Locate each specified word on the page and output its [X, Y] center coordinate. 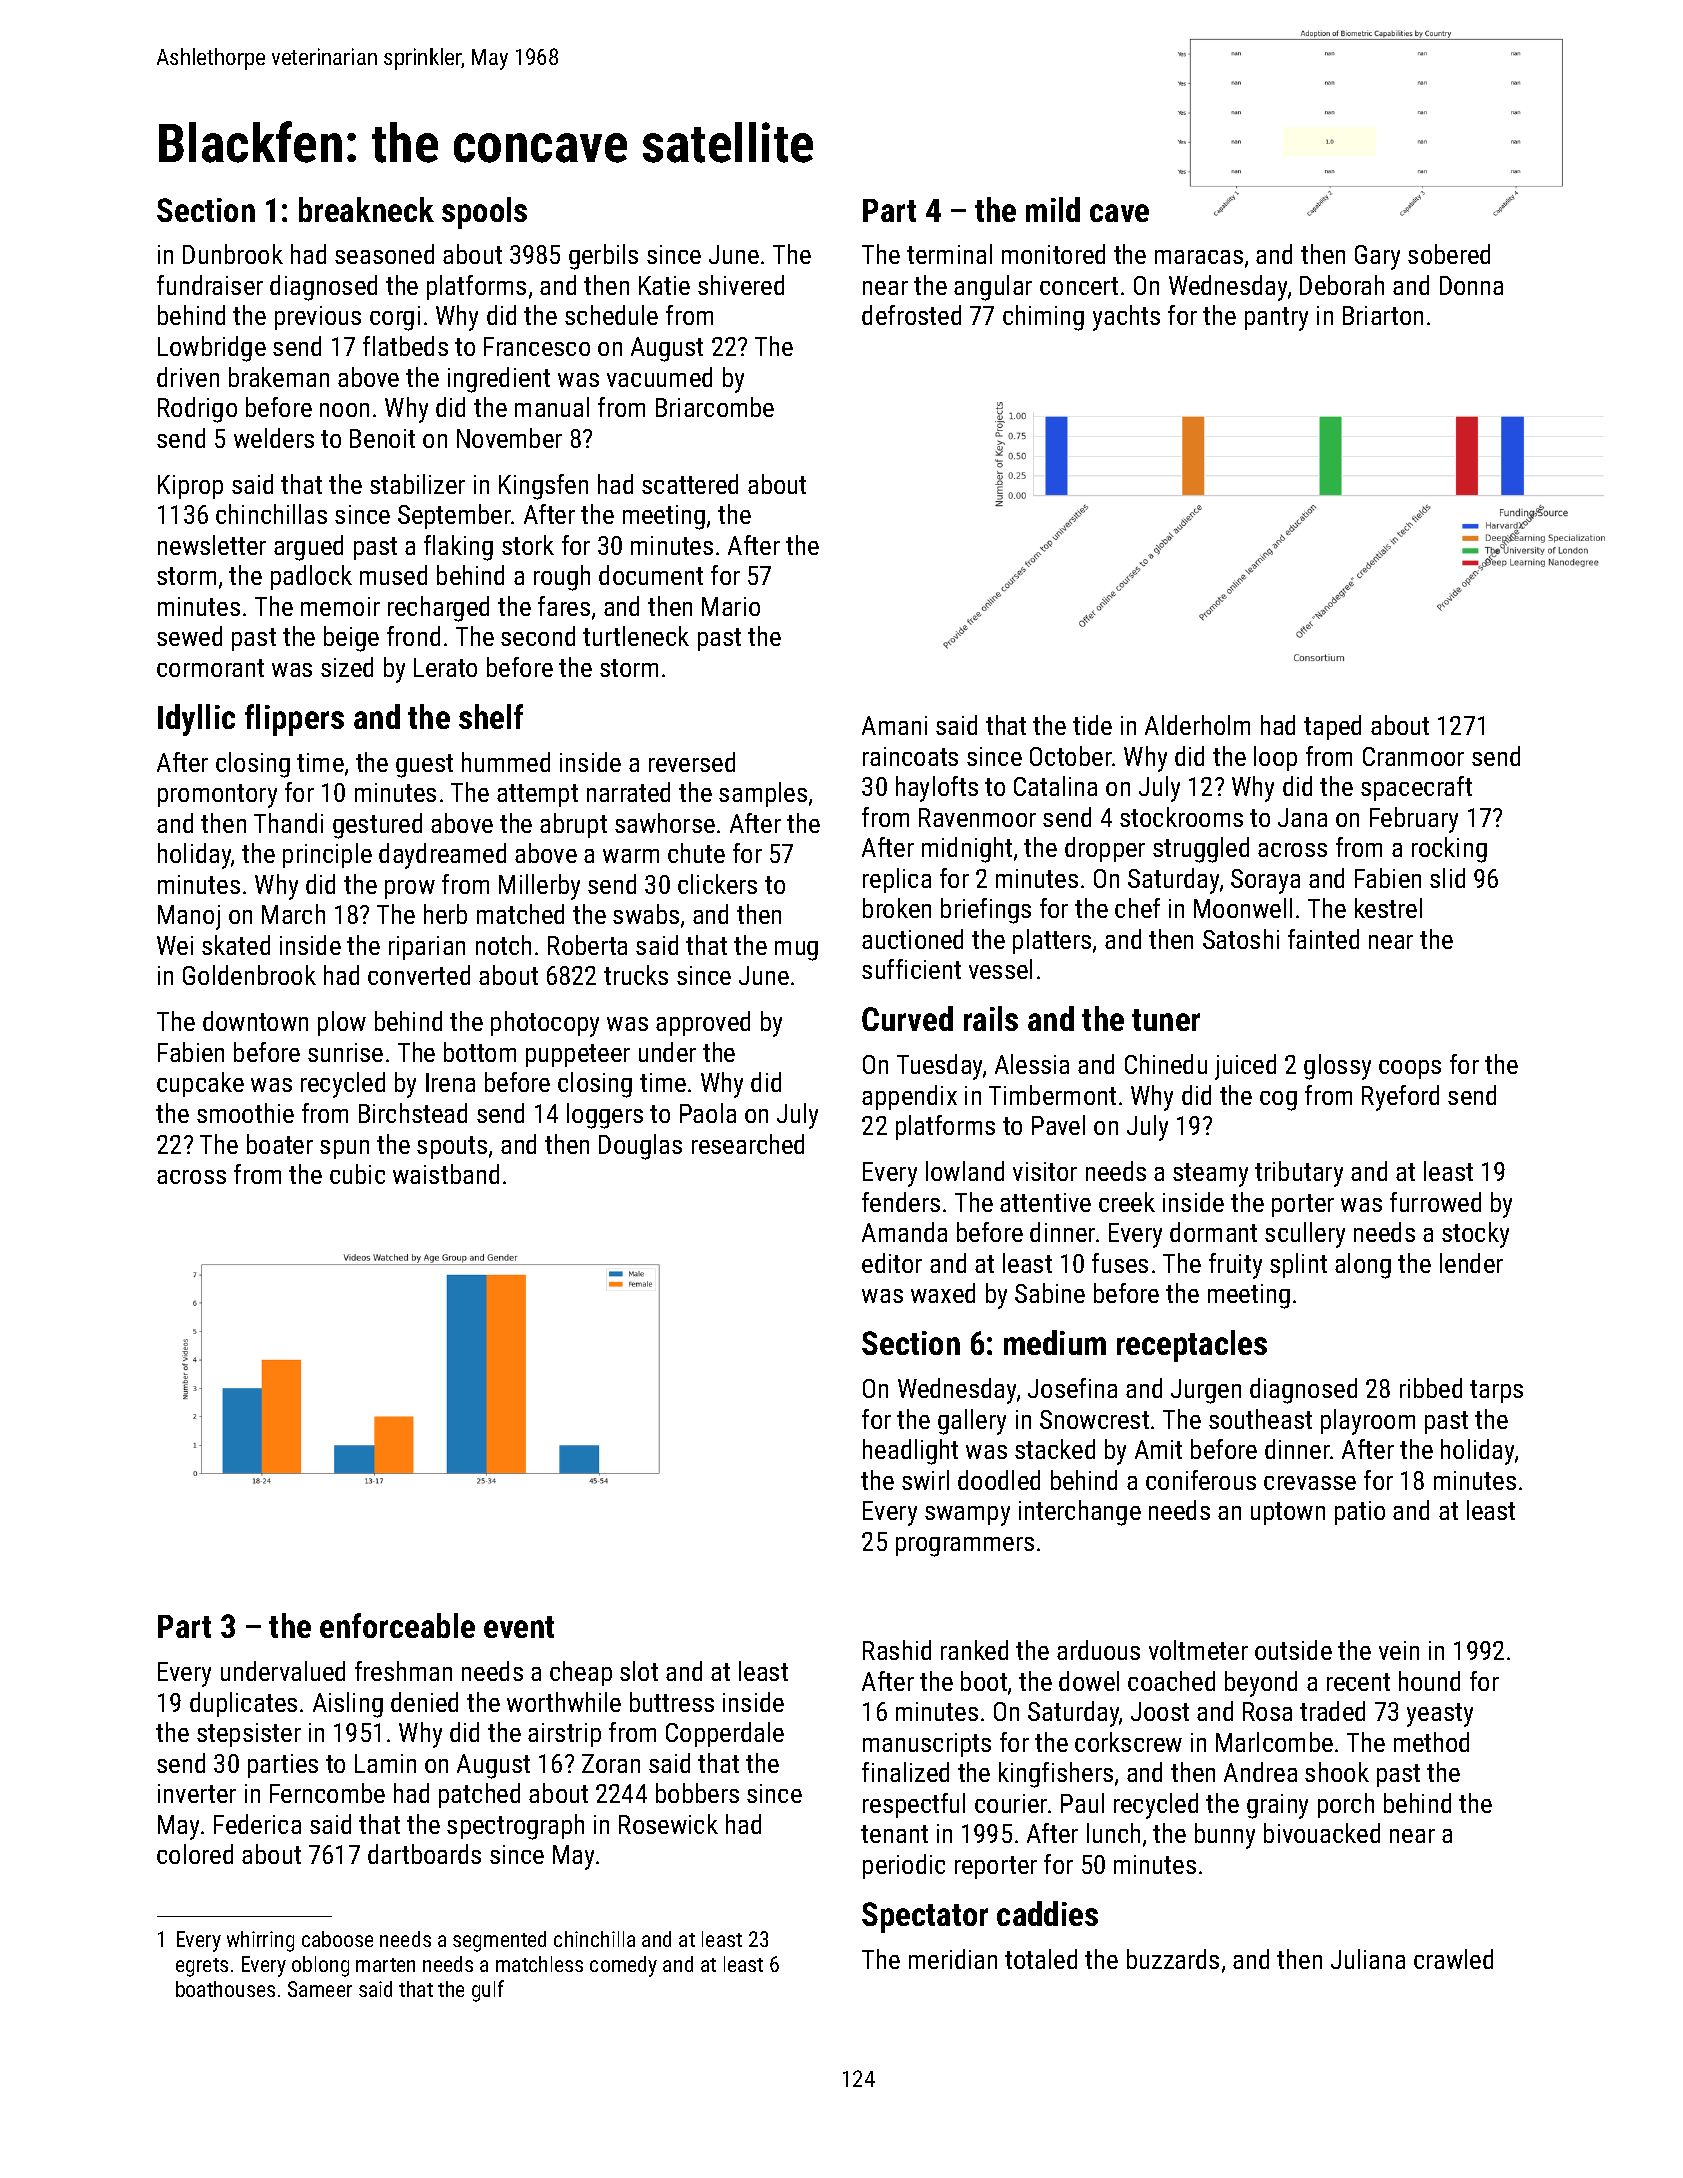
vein [1399, 1650]
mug [796, 951]
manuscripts [927, 1745]
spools [484, 213]
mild [1053, 209]
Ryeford [1400, 1098]
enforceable [397, 1625]
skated [236, 945]
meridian [953, 1959]
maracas [1199, 257]
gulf [488, 1991]
